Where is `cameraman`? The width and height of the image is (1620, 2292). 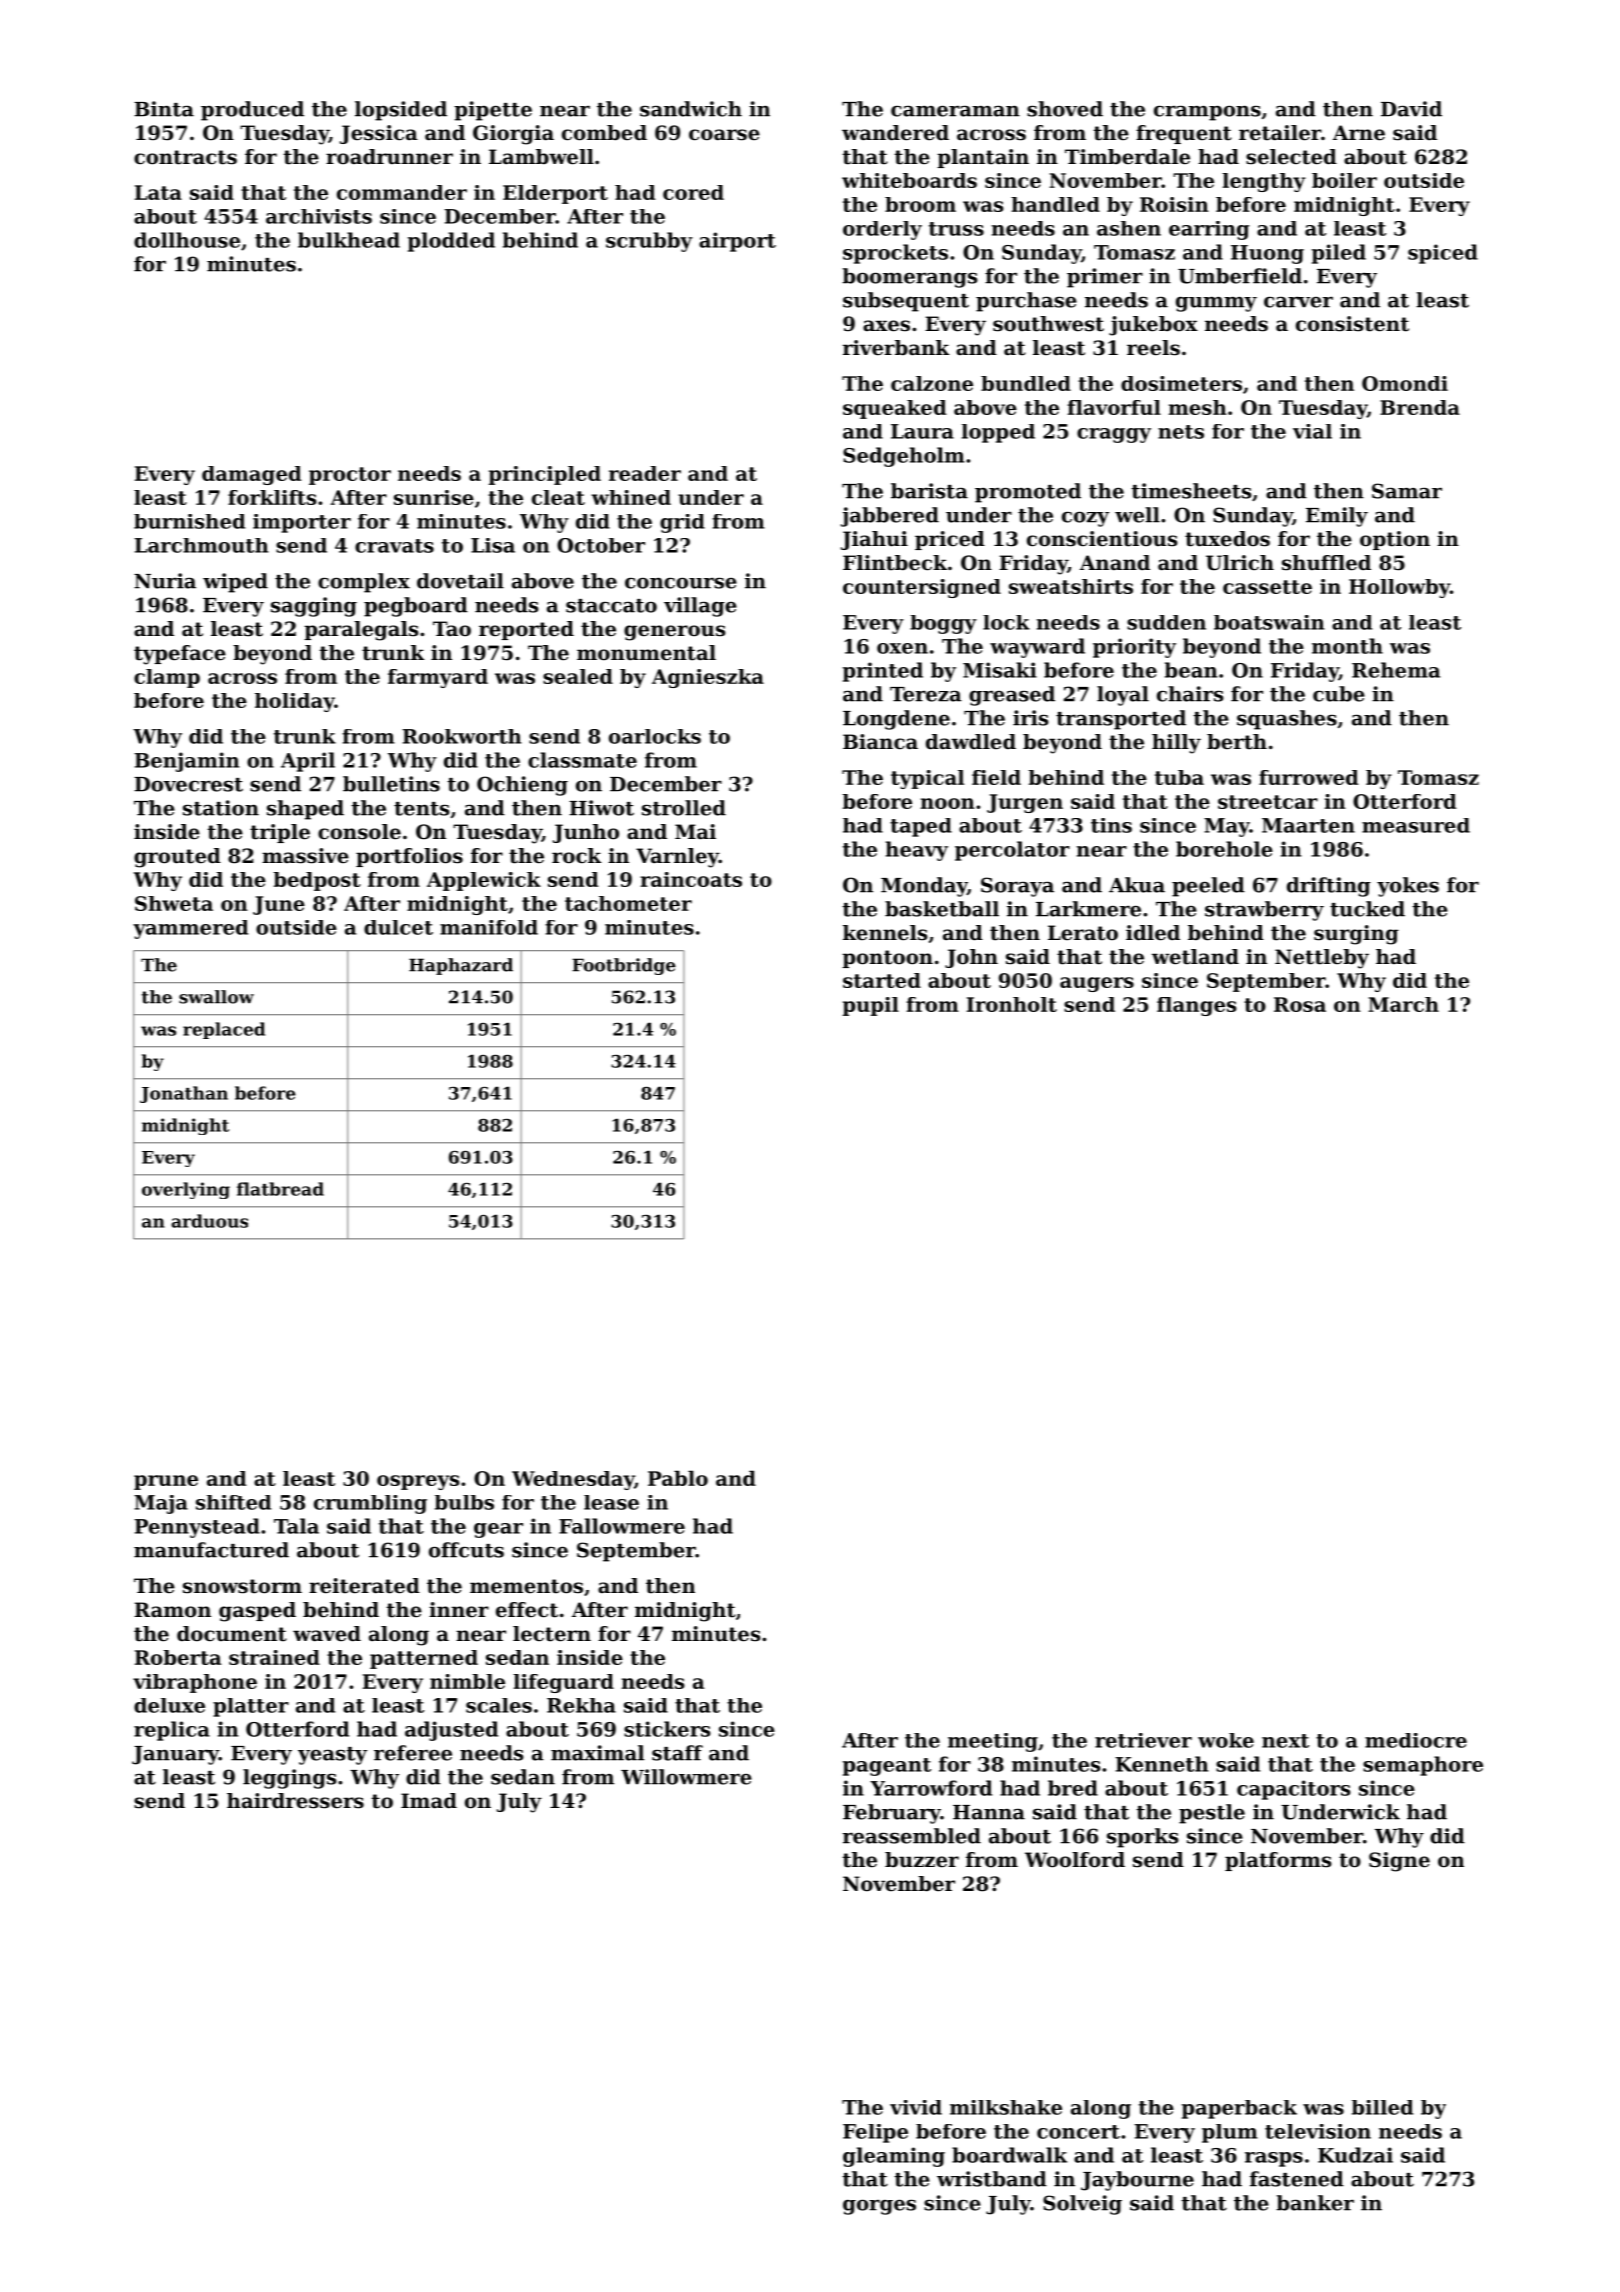
cameraman is located at coordinates (955, 111).
